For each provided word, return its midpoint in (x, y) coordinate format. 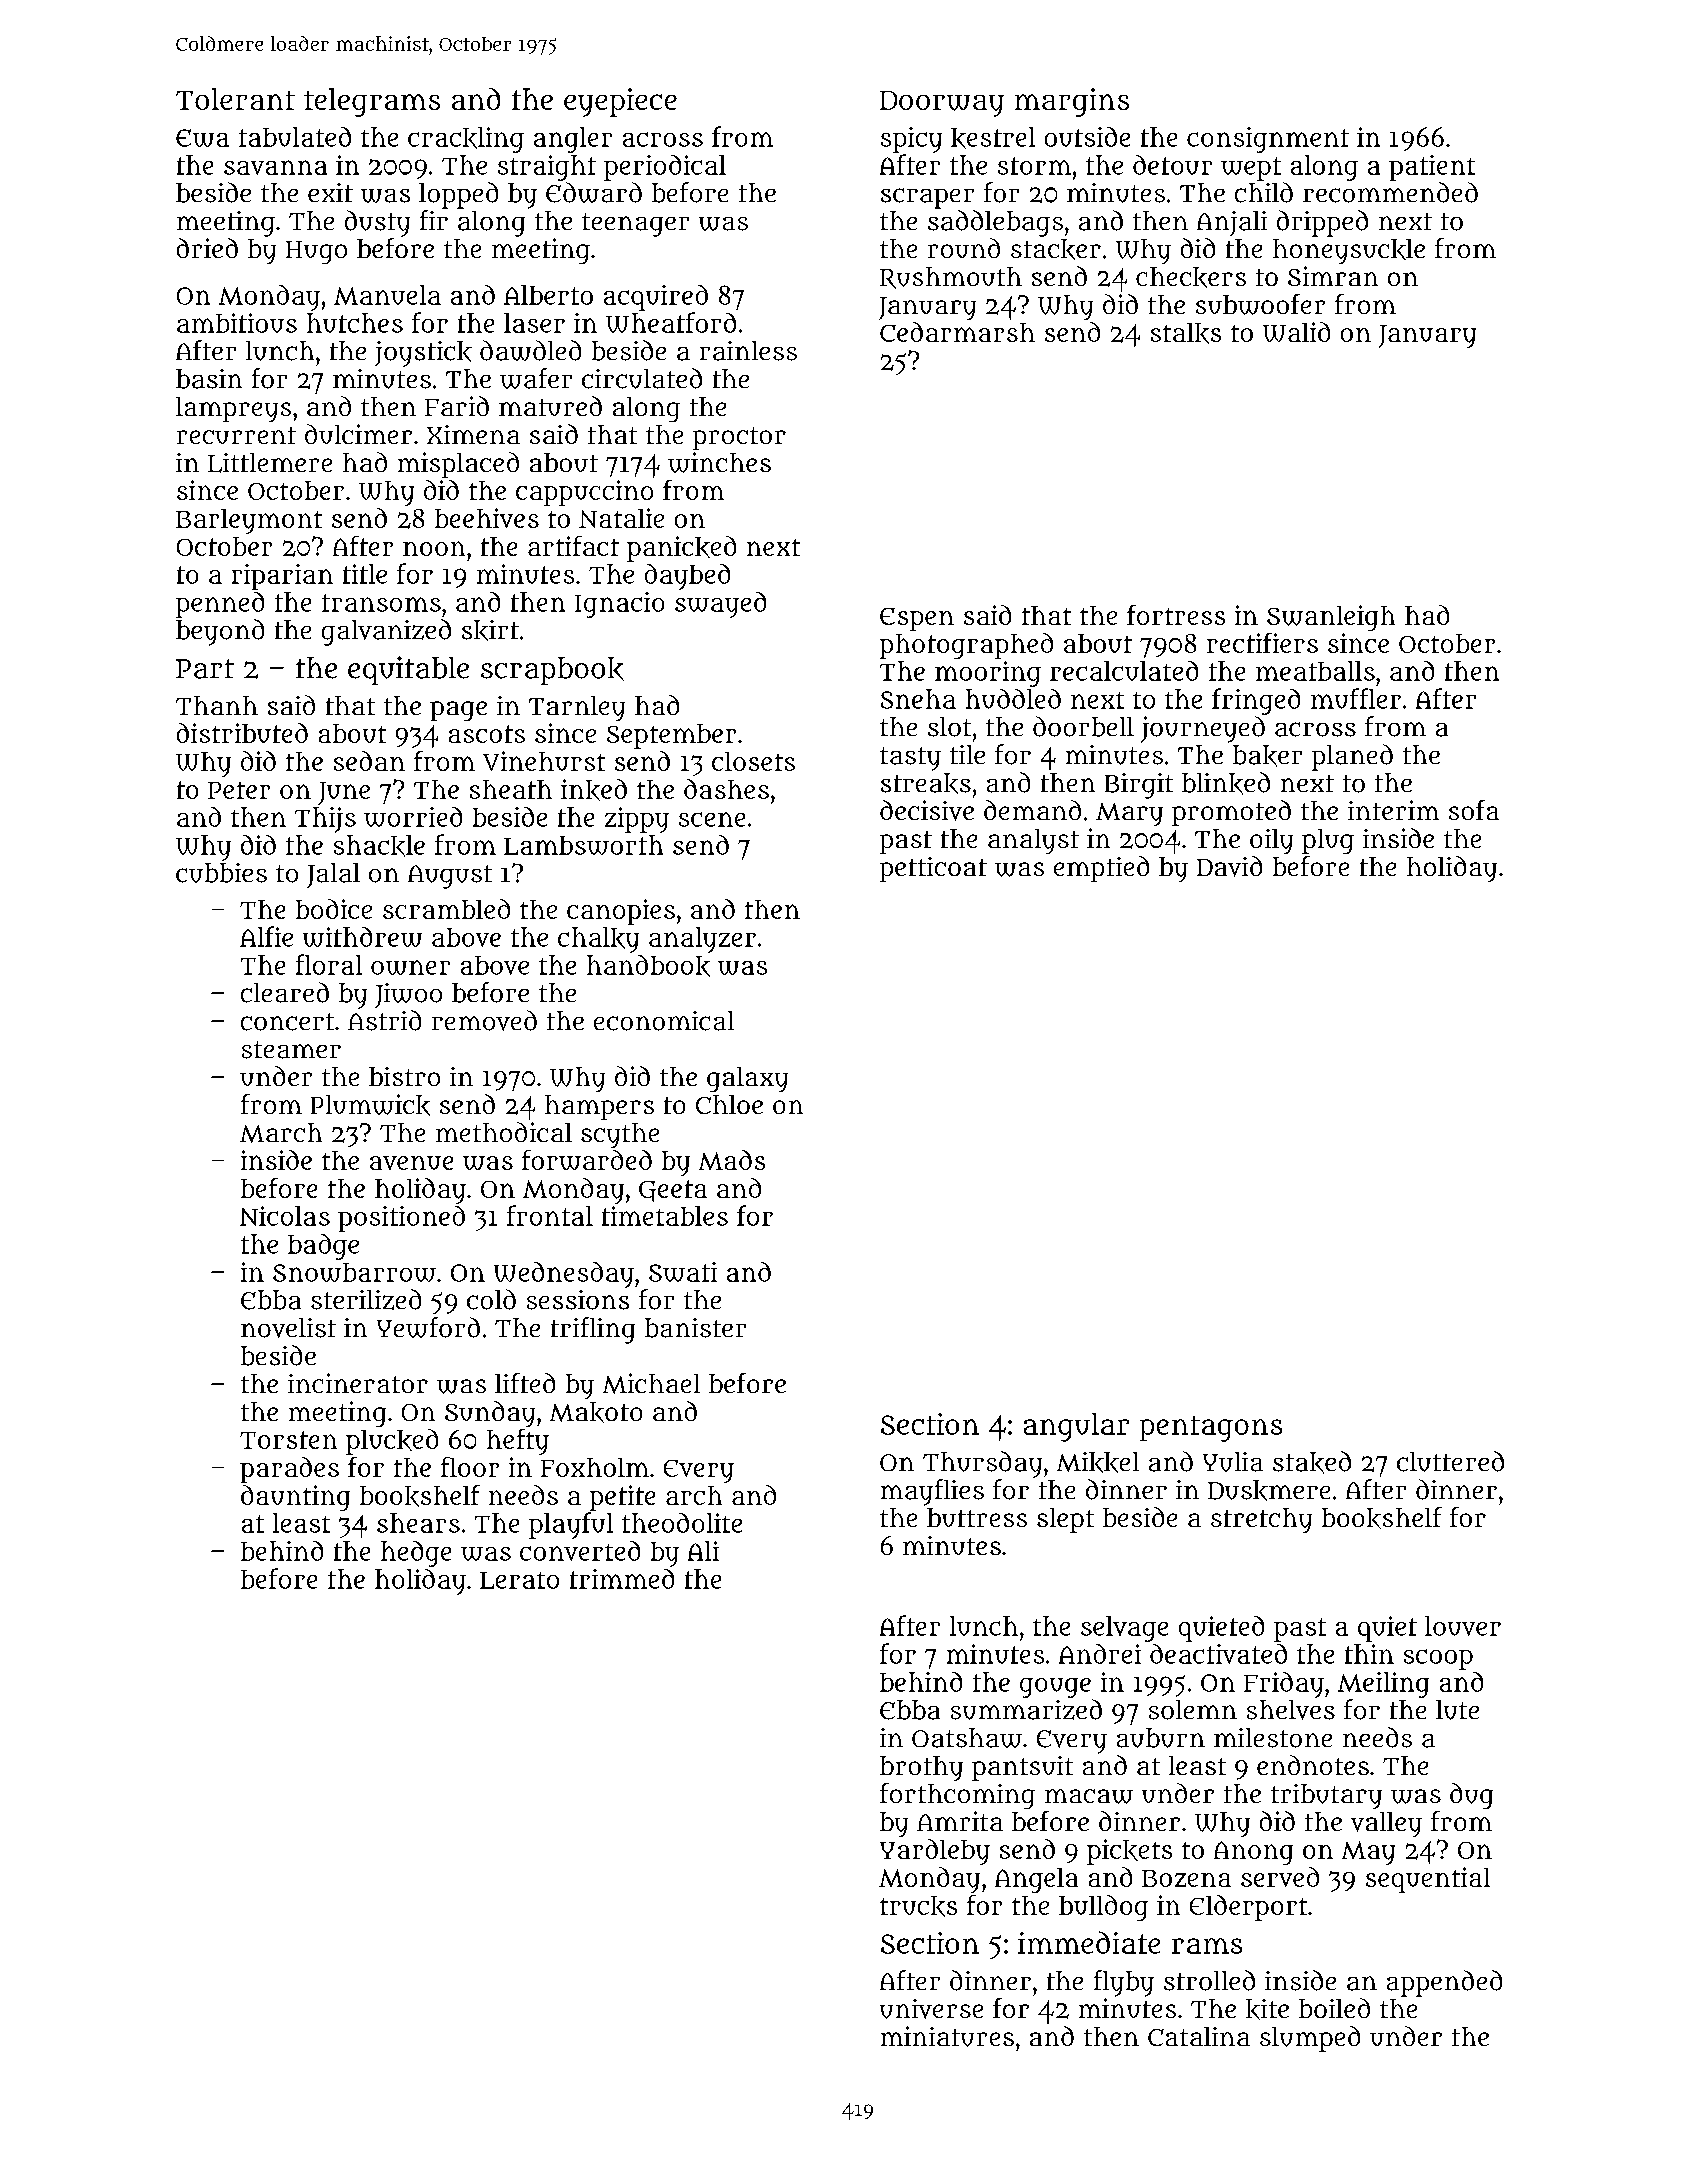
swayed (720, 605)
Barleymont (249, 521)
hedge (416, 1554)
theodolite (682, 1523)
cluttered (1450, 1461)
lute (1457, 1710)
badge (323, 1247)
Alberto (548, 295)
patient (1432, 168)
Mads (732, 1160)
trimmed (622, 1579)
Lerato (519, 1580)
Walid (1296, 332)
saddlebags (995, 223)
